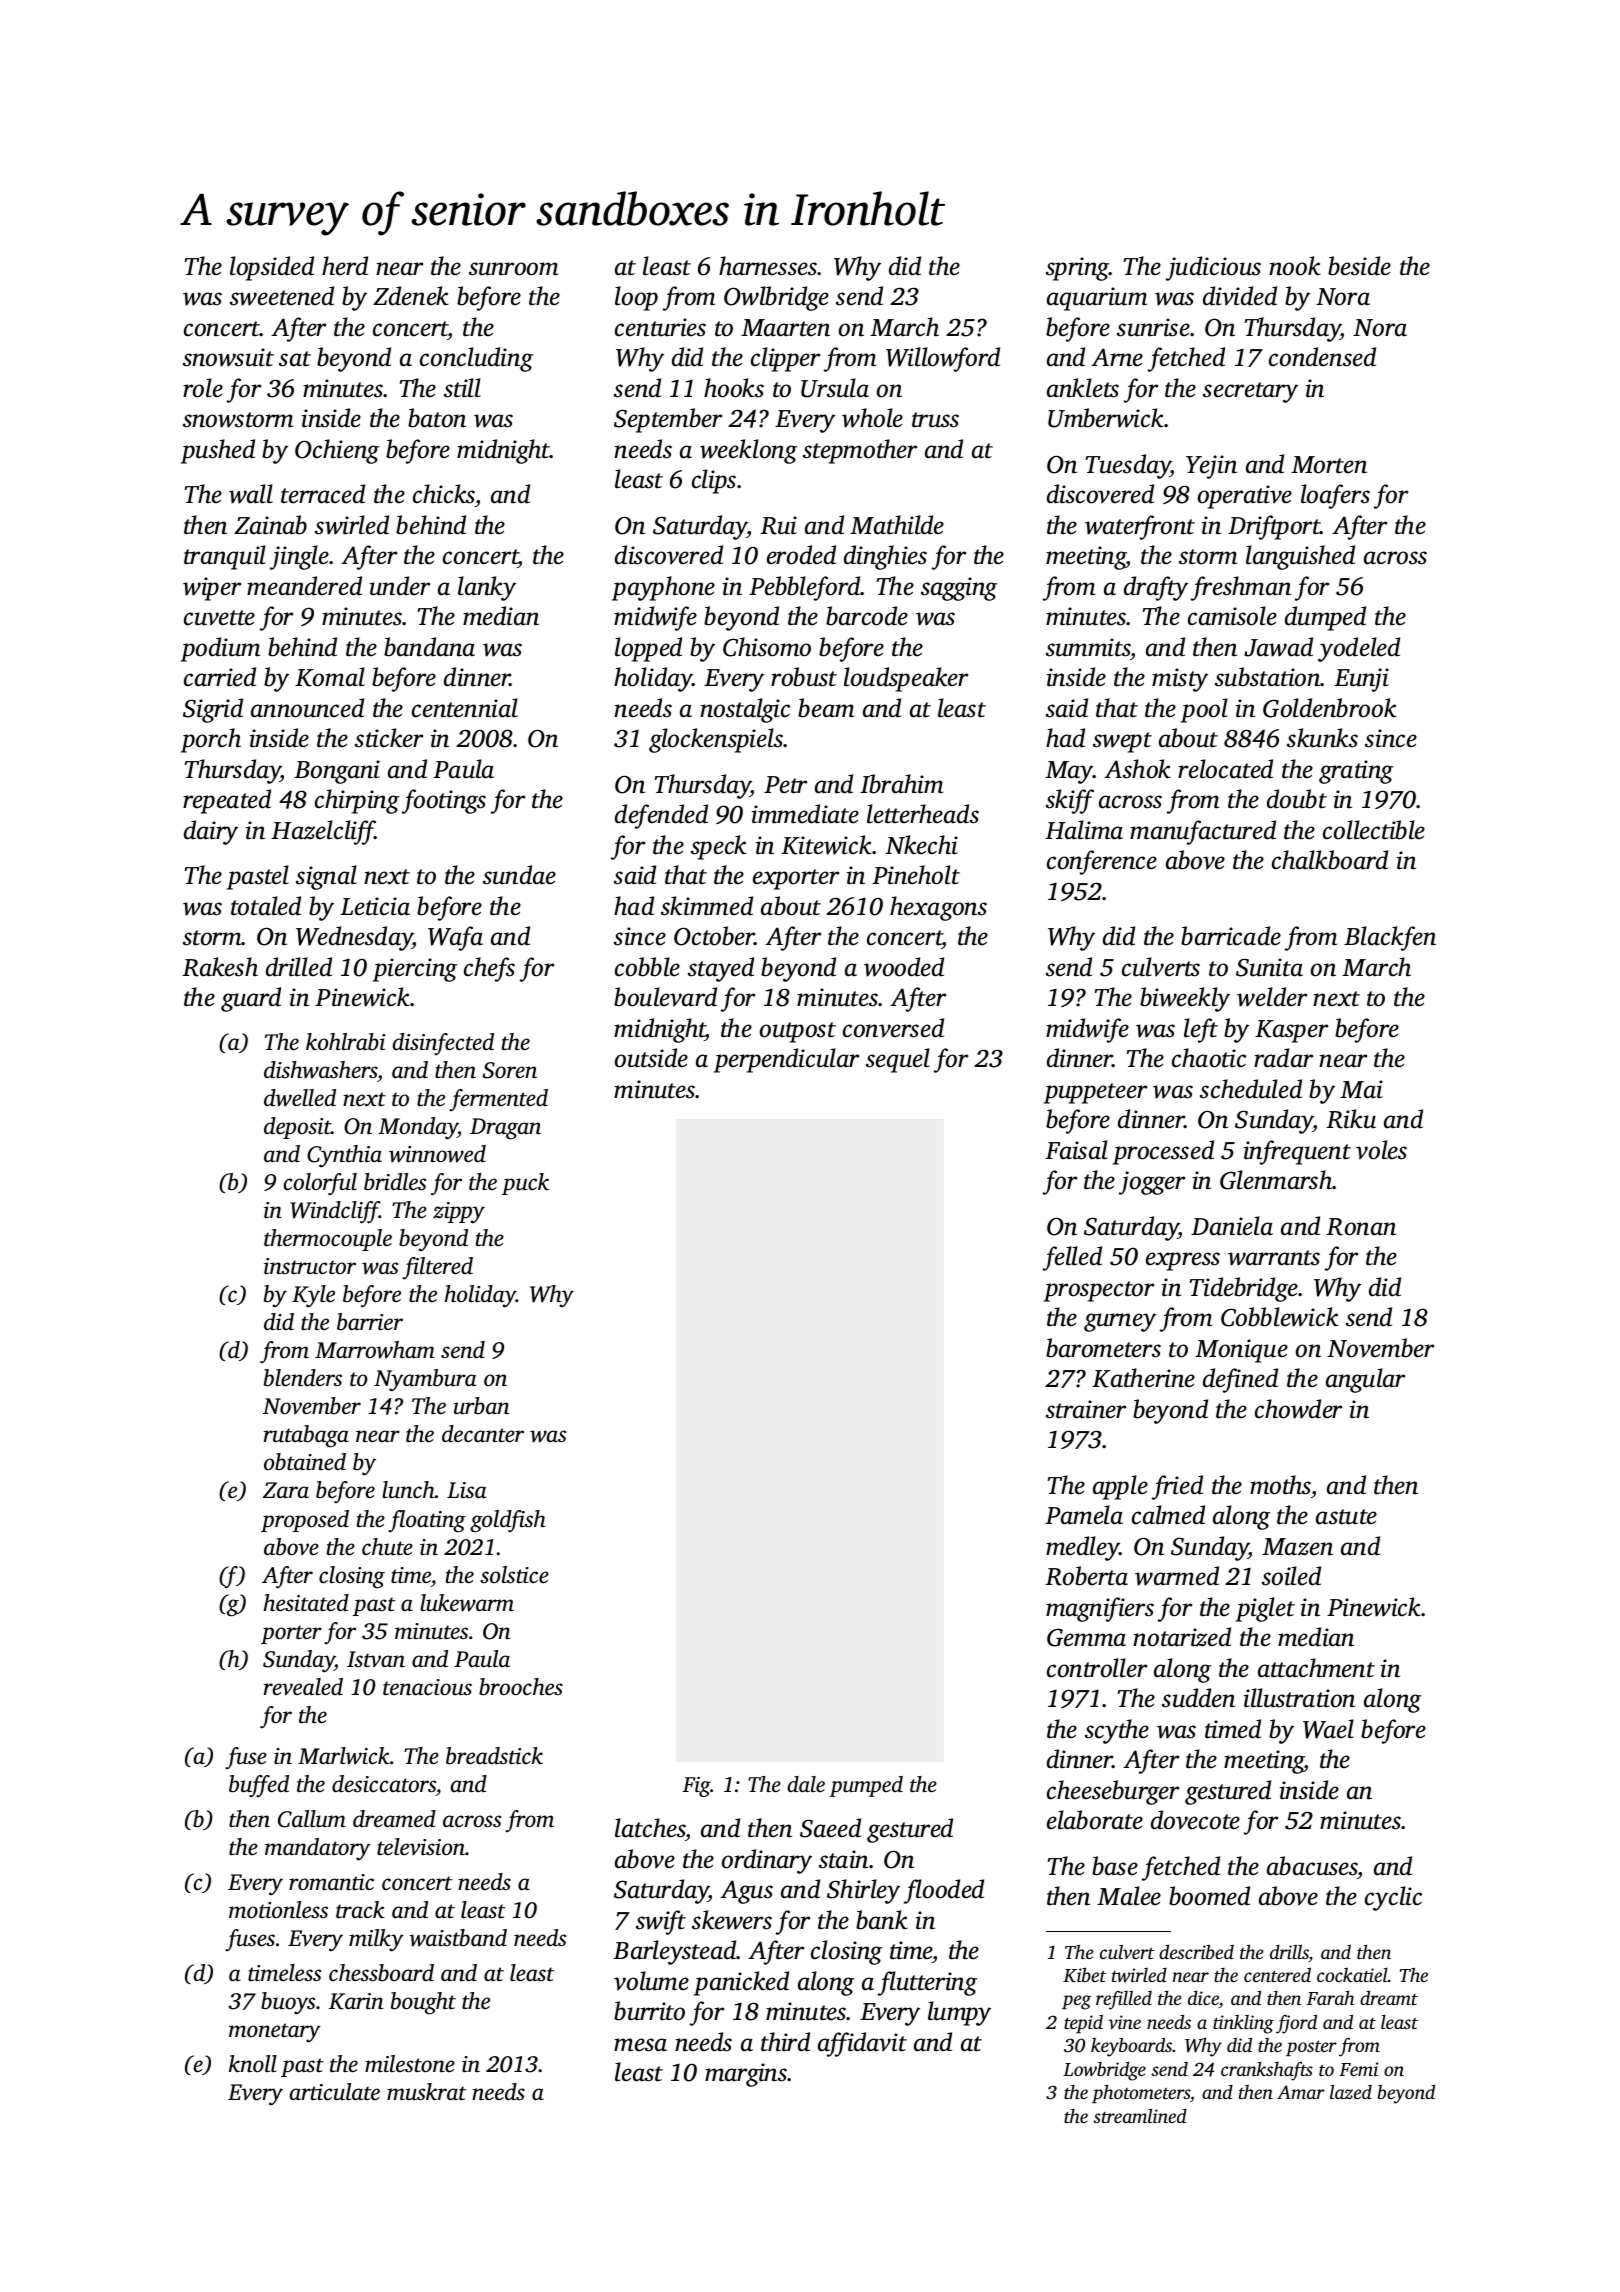 This screenshot has width=1620, height=2292. I want to click on meandered, so click(304, 586).
